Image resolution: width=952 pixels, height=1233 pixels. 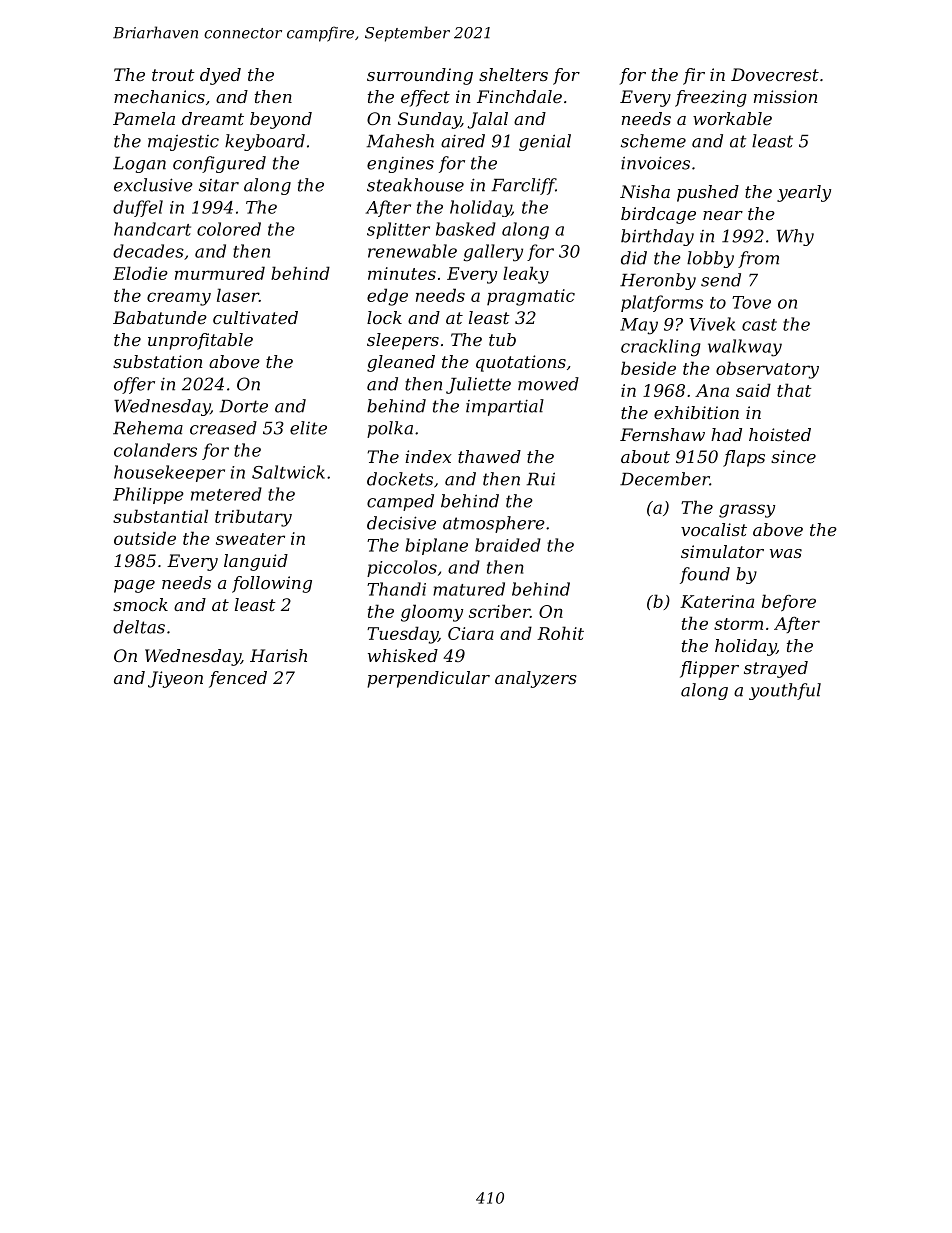 What do you see at coordinates (402, 568) in the image?
I see `piccolos` at bounding box center [402, 568].
